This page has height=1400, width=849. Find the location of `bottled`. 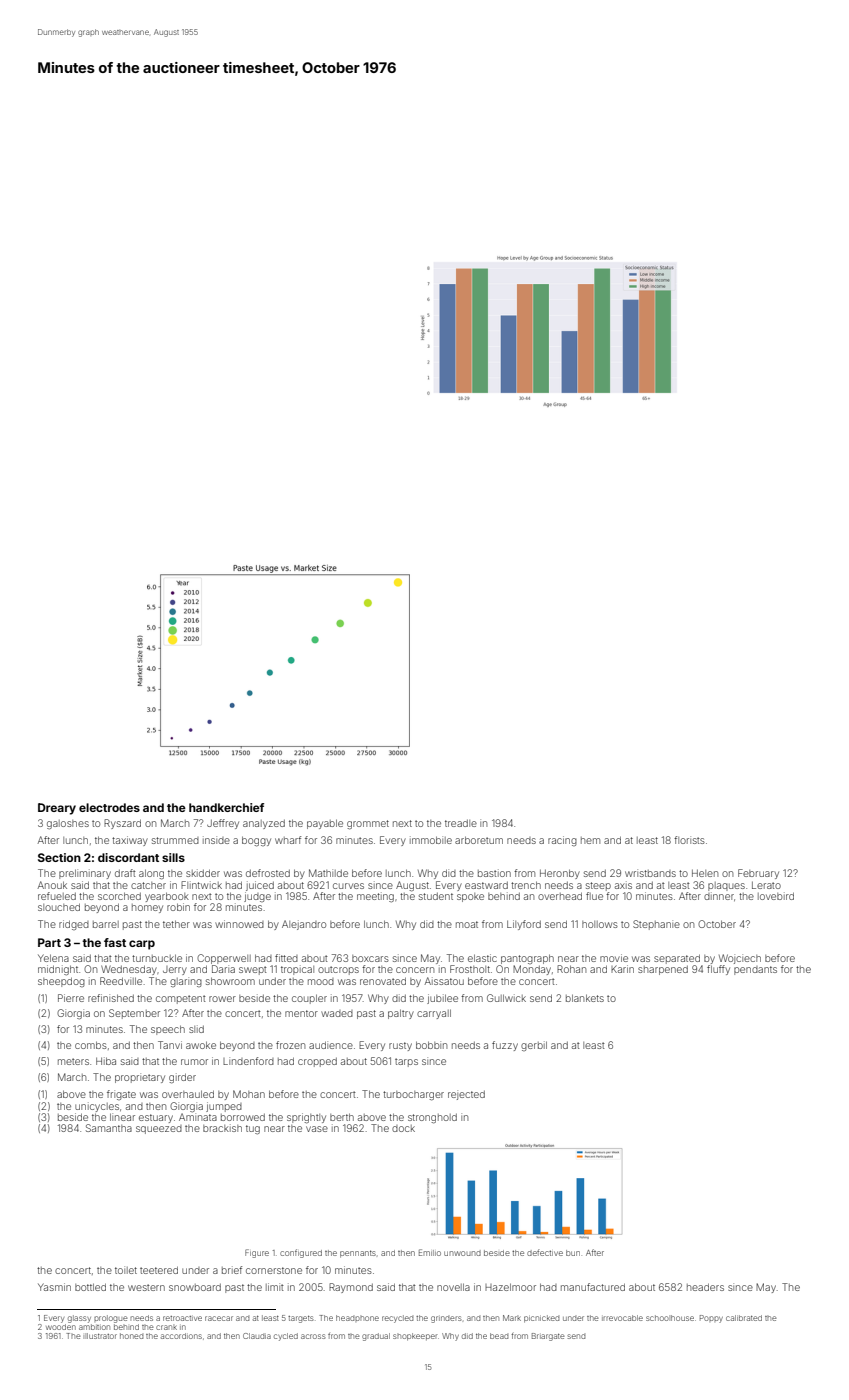

bottled is located at coordinates (90, 1287).
